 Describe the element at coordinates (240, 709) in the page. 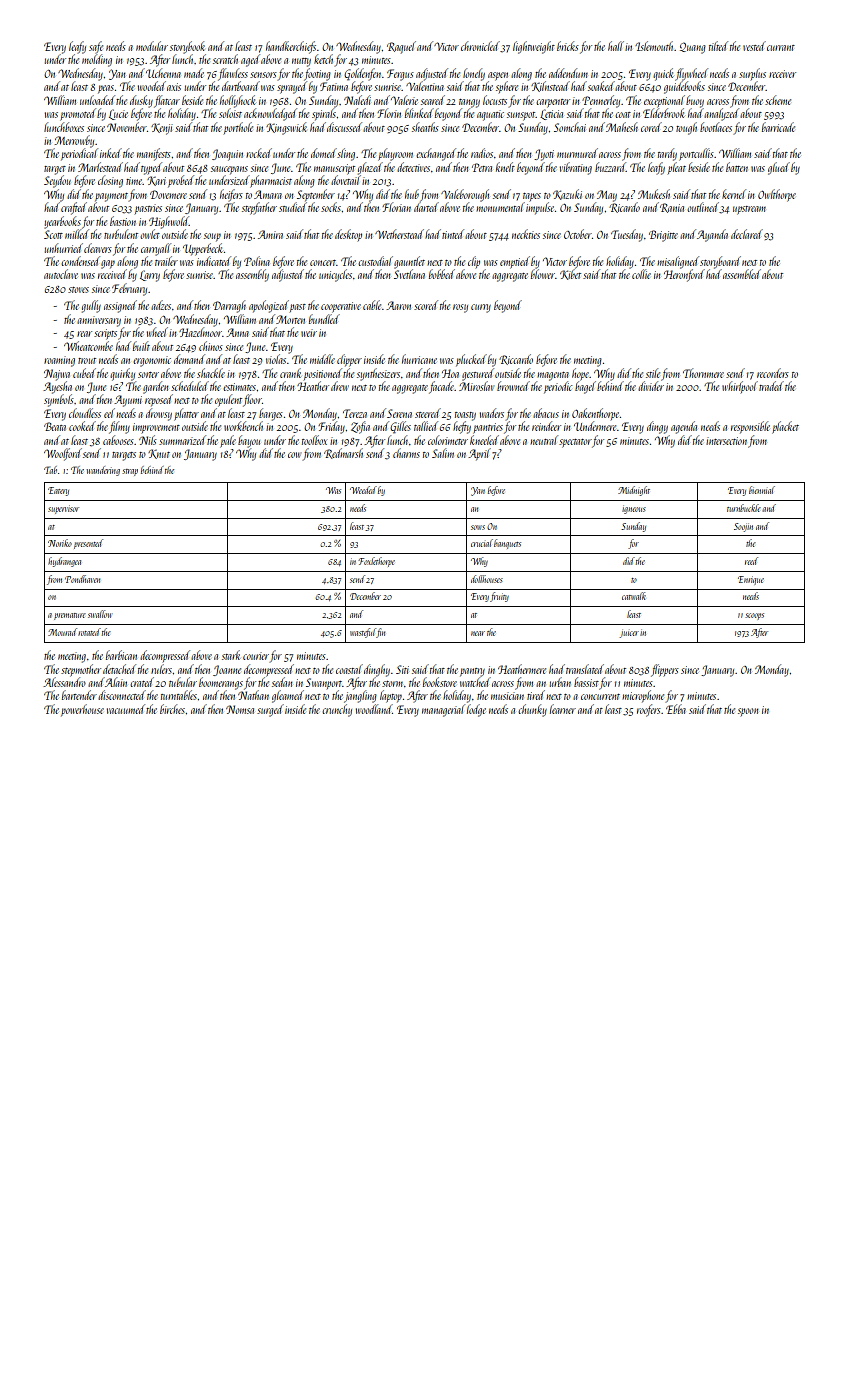

I see `Nomsa` at that location.
